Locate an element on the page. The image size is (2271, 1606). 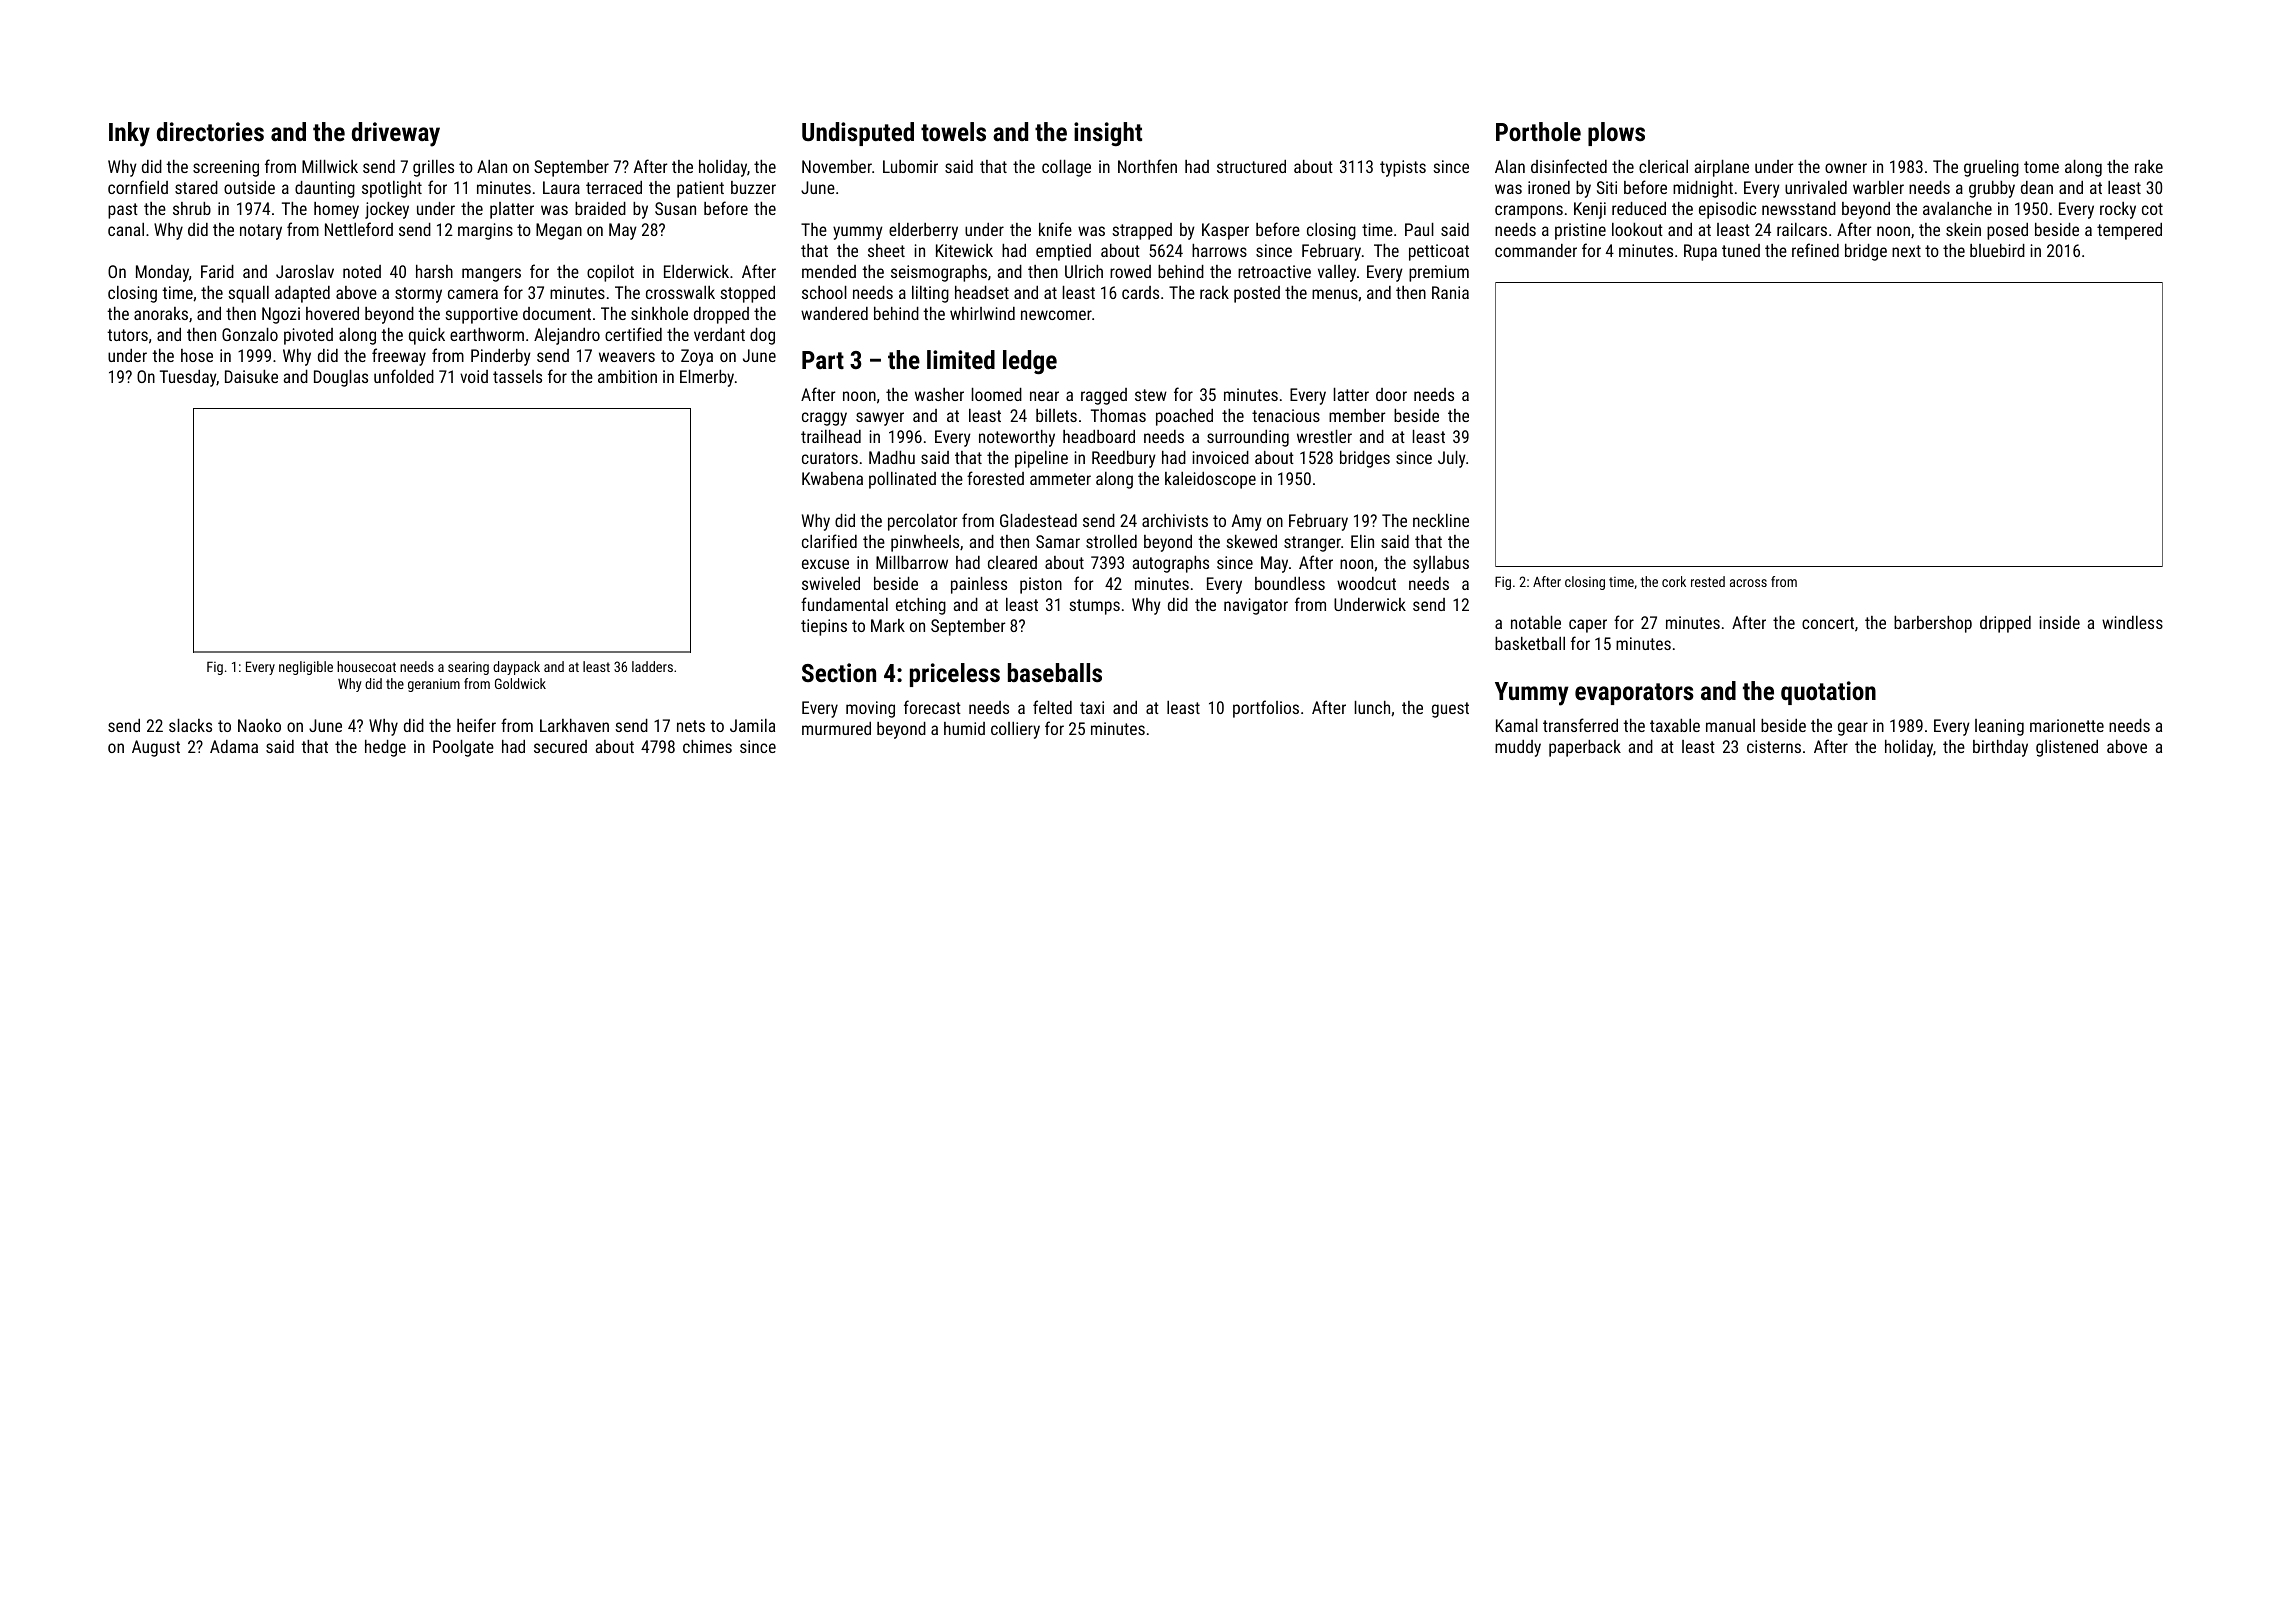
unfolded is located at coordinates (404, 376).
